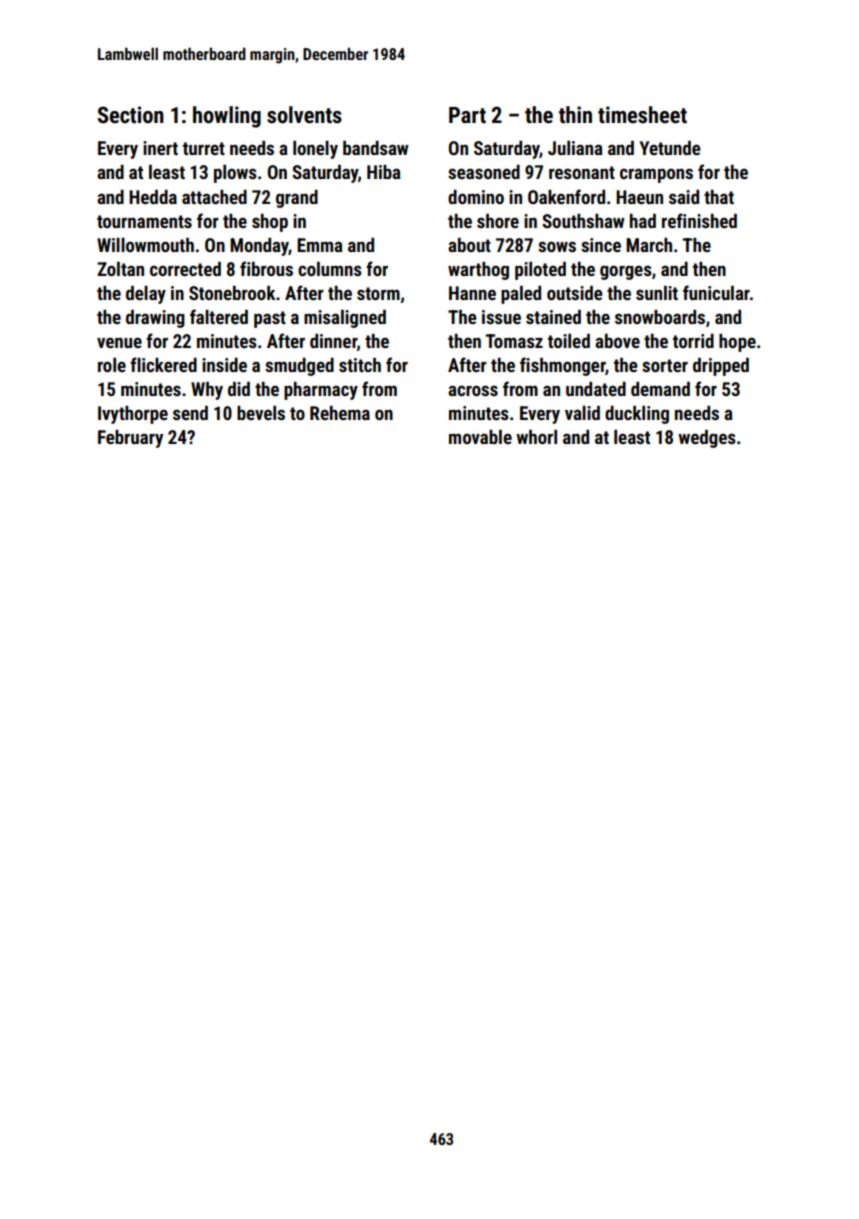 Image resolution: width=859 pixels, height=1219 pixels. I want to click on Oakenford, so click(566, 196).
